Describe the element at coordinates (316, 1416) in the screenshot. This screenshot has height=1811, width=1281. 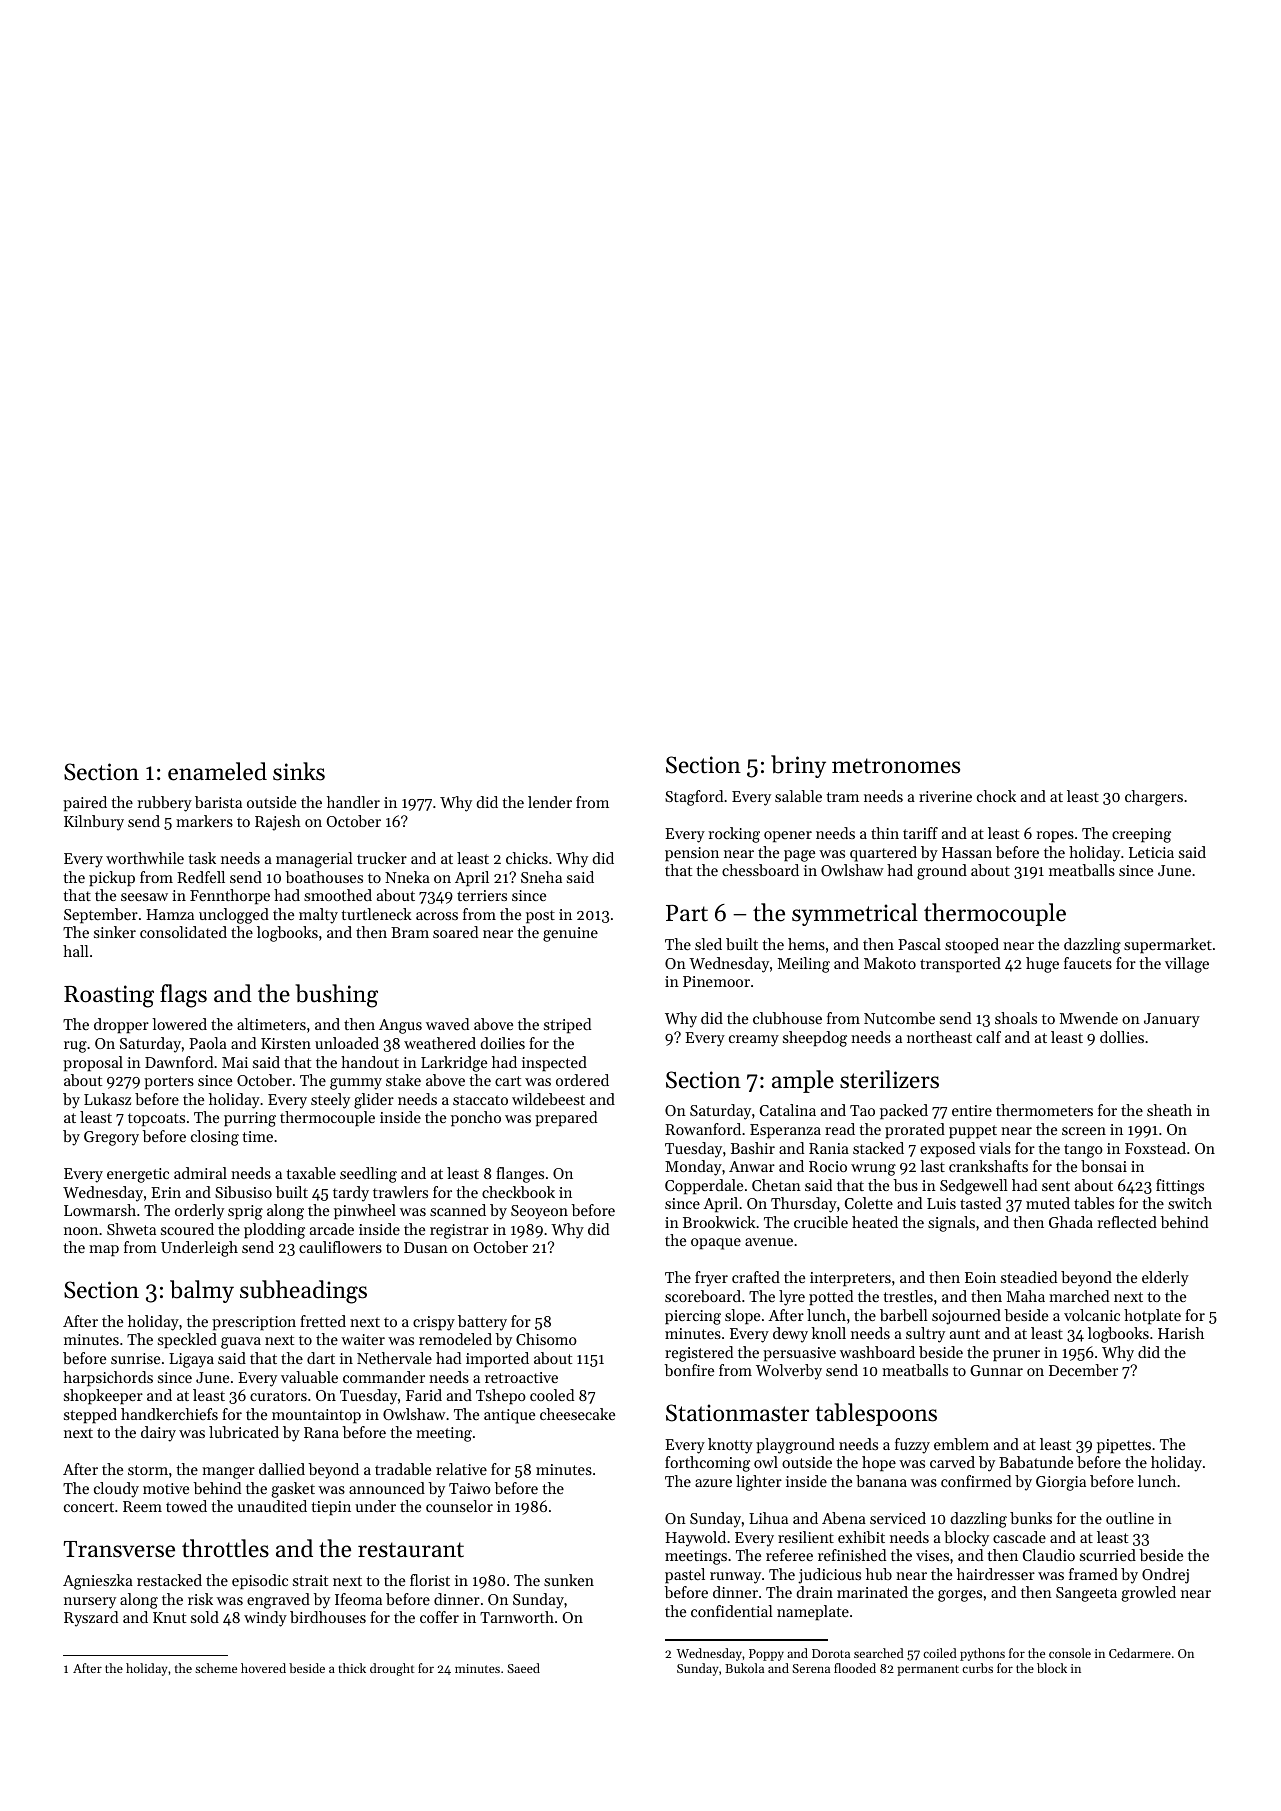
I see `mountaintop` at that location.
